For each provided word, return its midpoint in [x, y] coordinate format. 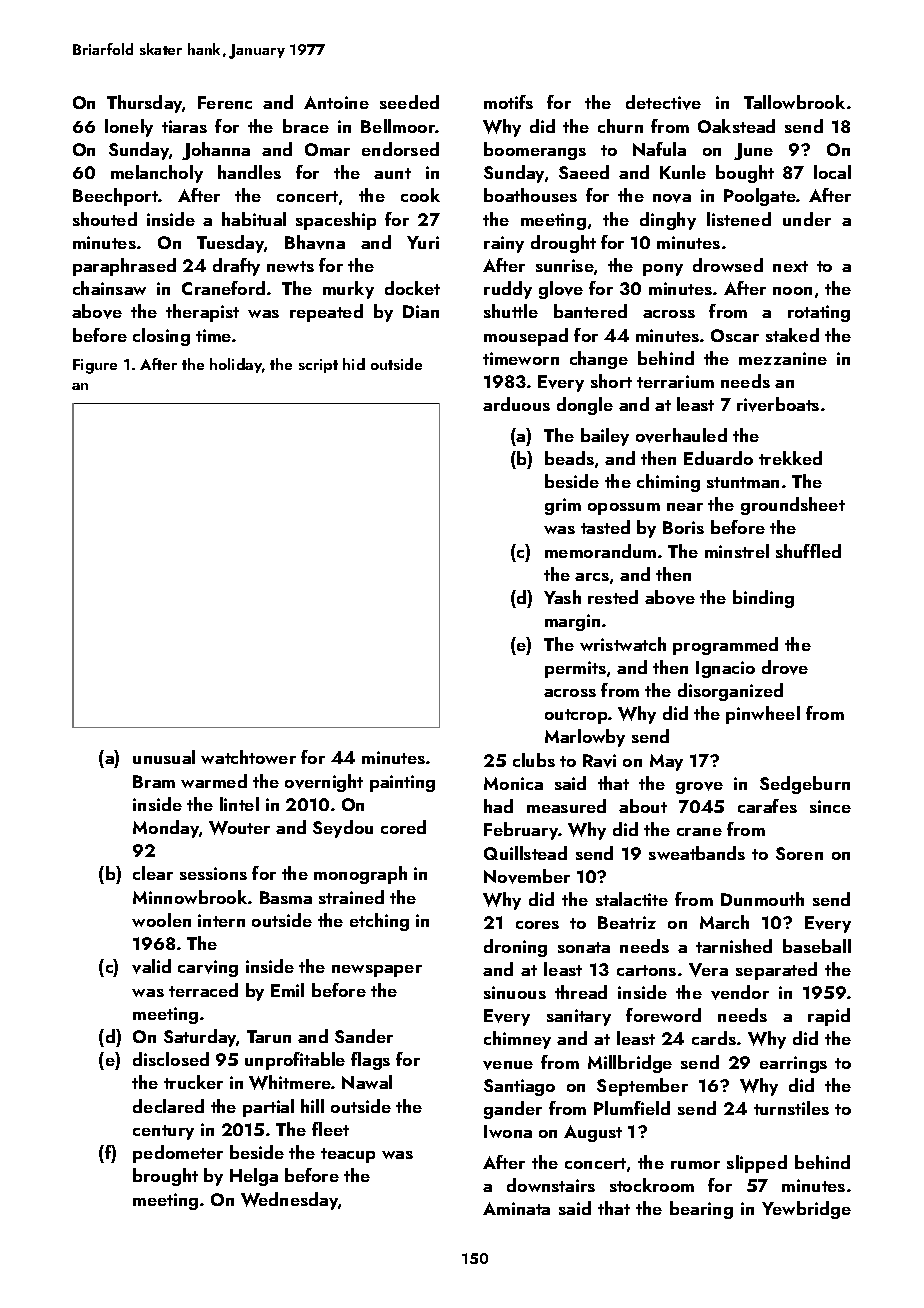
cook [420, 195]
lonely [129, 128]
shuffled [808, 551]
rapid [829, 1017]
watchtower [248, 757]
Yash [562, 597]
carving [208, 968]
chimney [517, 1040]
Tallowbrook [794, 102]
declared [168, 1106]
